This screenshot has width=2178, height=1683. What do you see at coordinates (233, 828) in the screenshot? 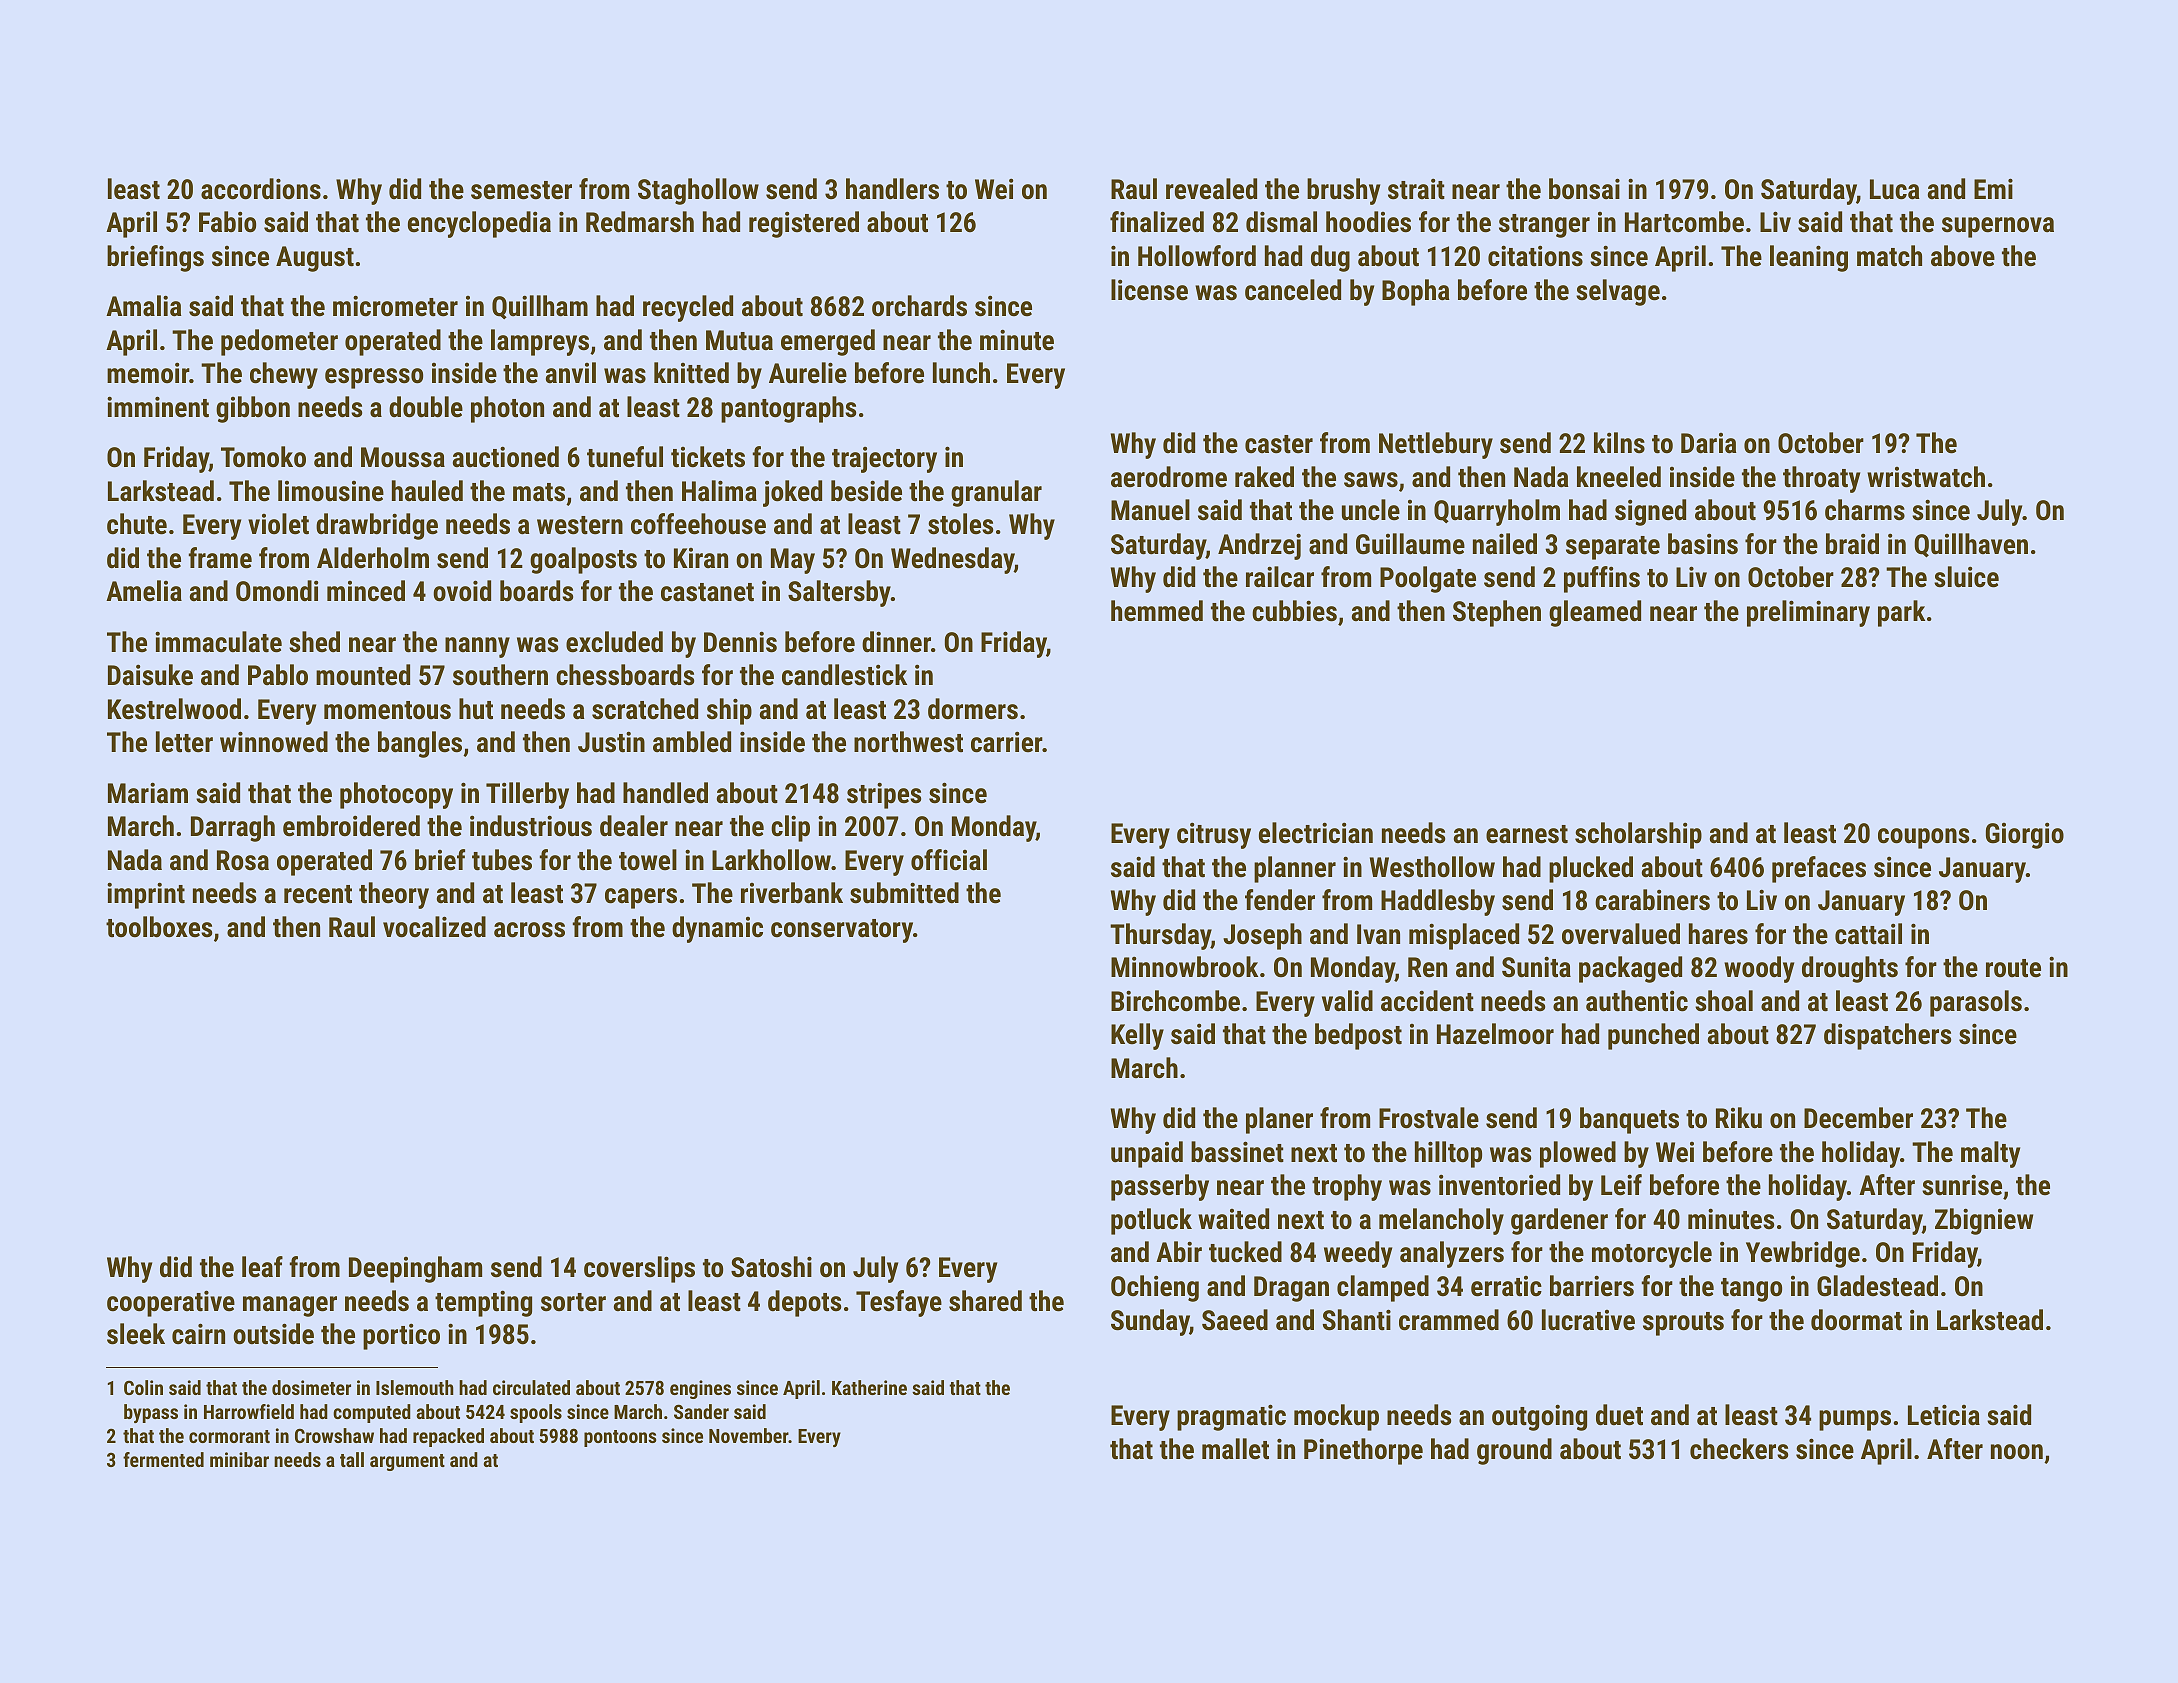
I see `Darragh` at bounding box center [233, 828].
